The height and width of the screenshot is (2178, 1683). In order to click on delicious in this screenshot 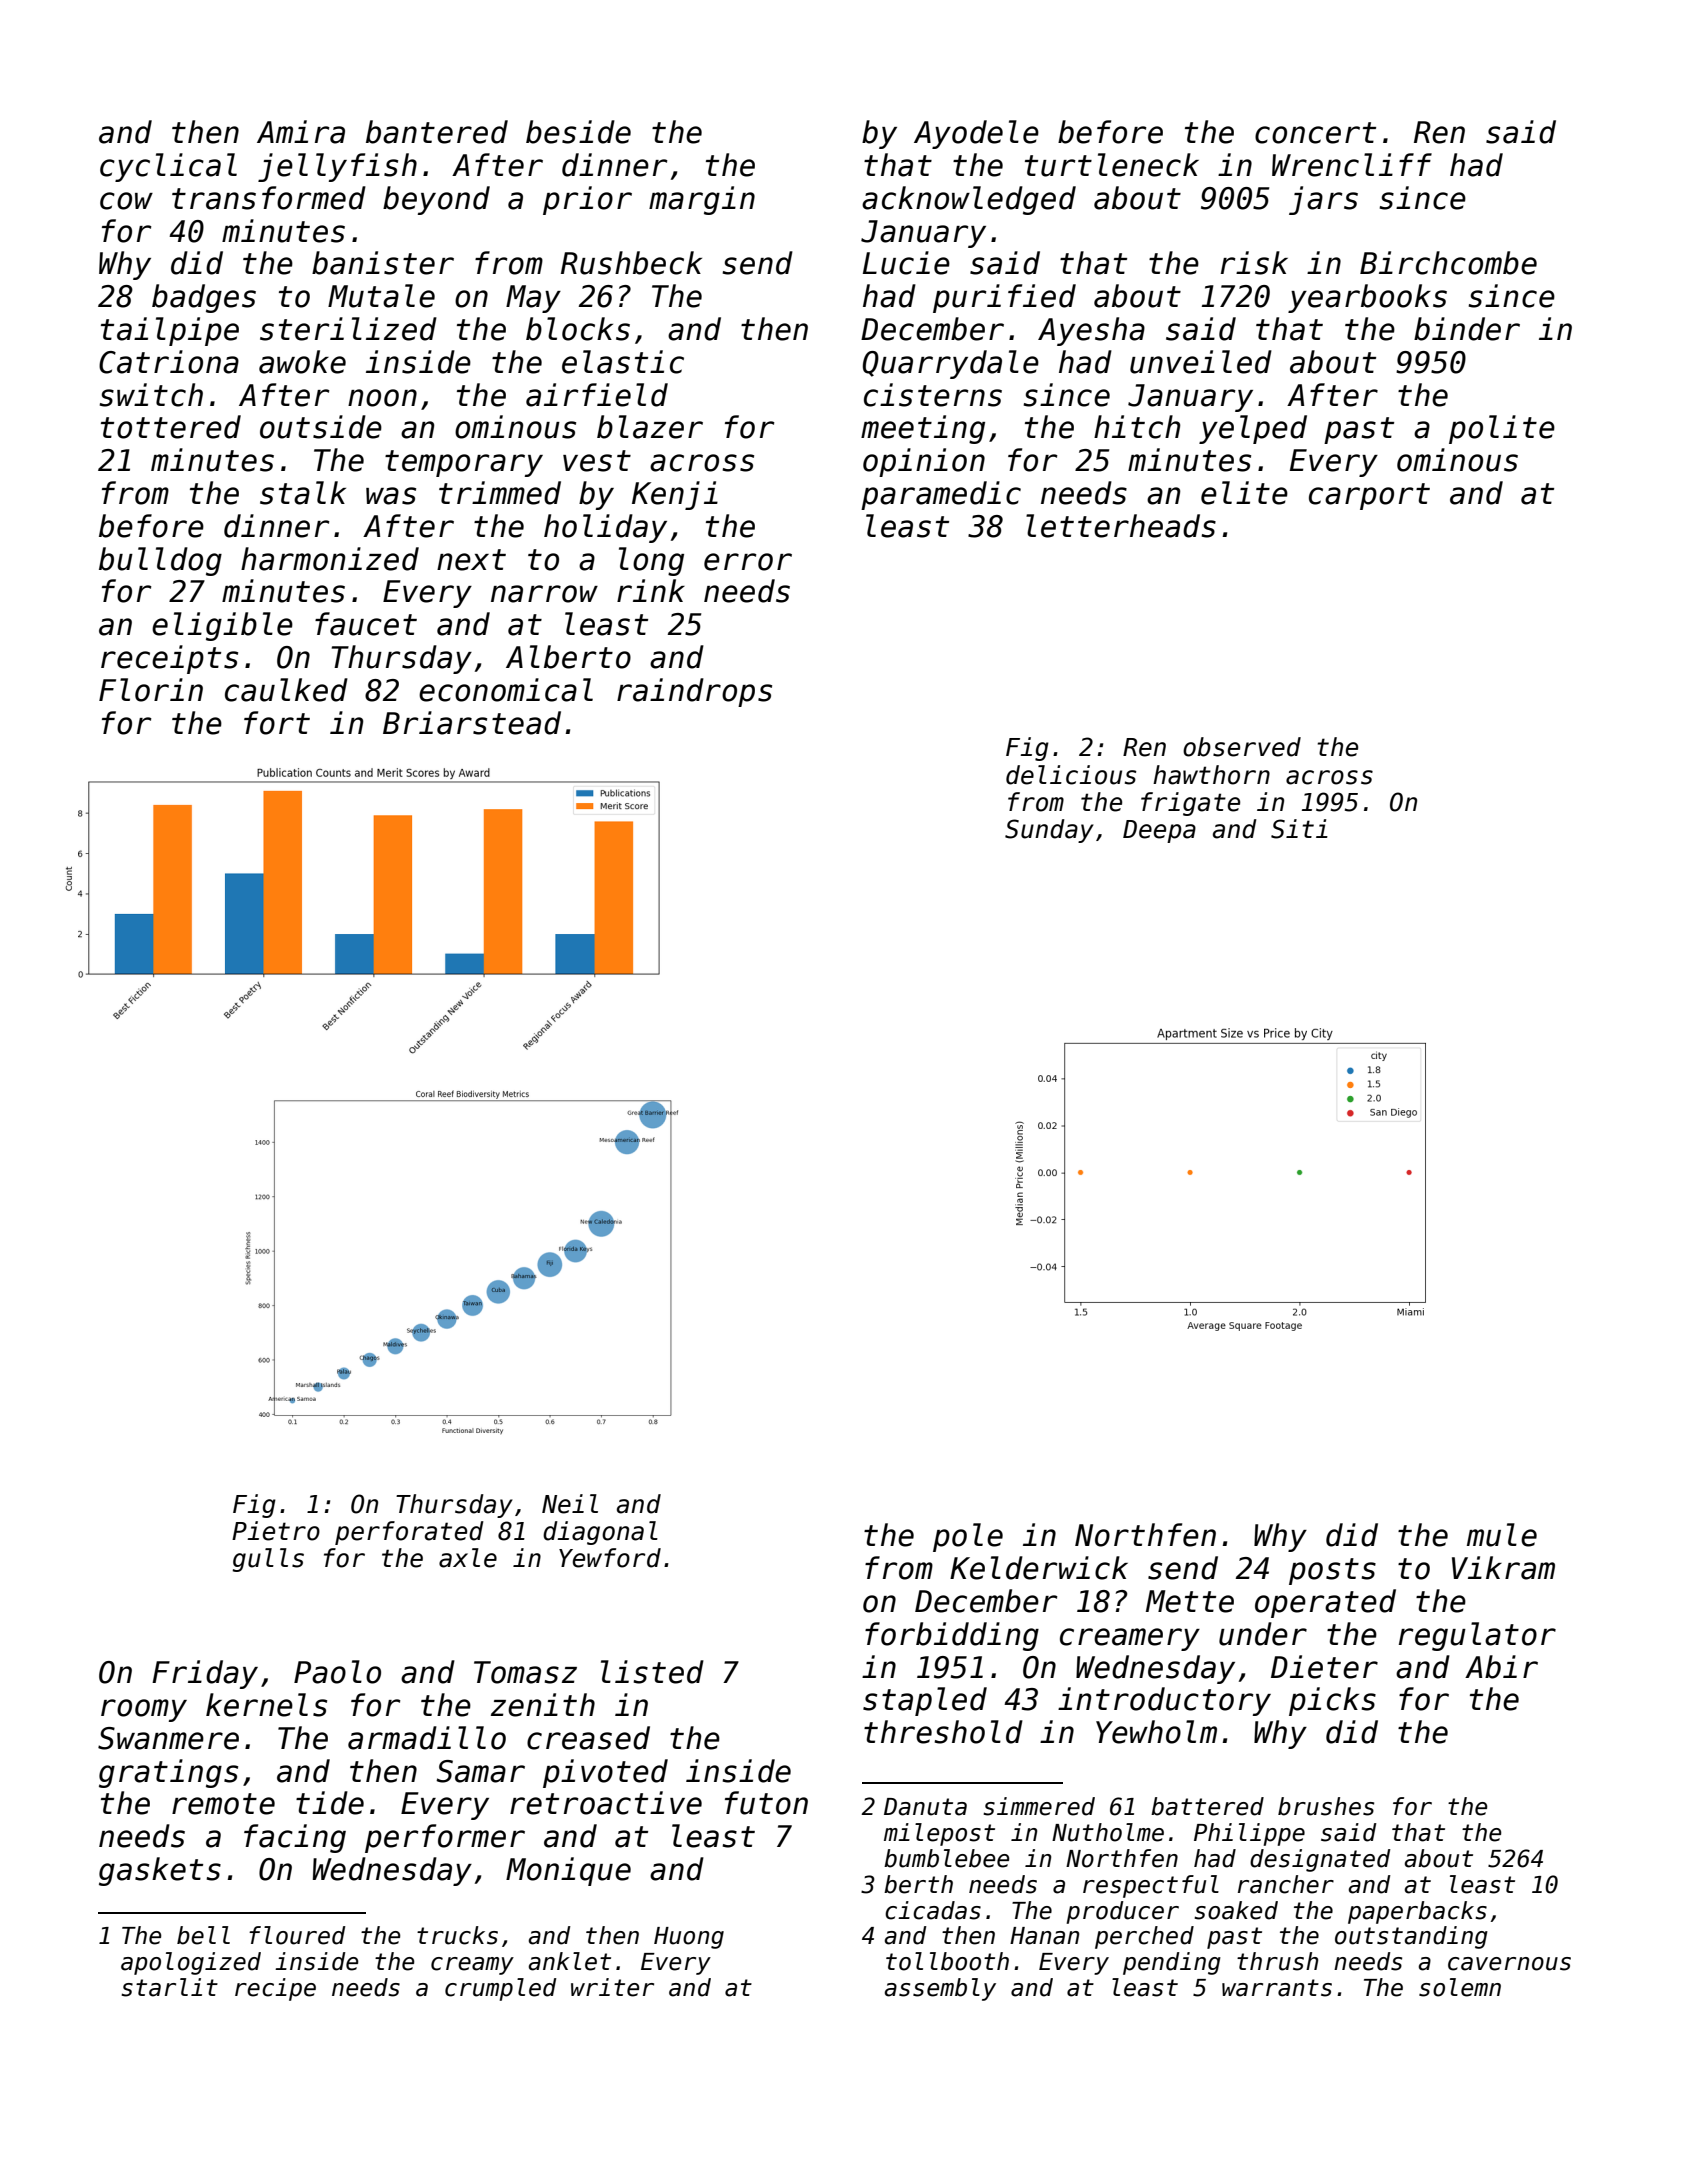, I will do `click(1071, 775)`.
